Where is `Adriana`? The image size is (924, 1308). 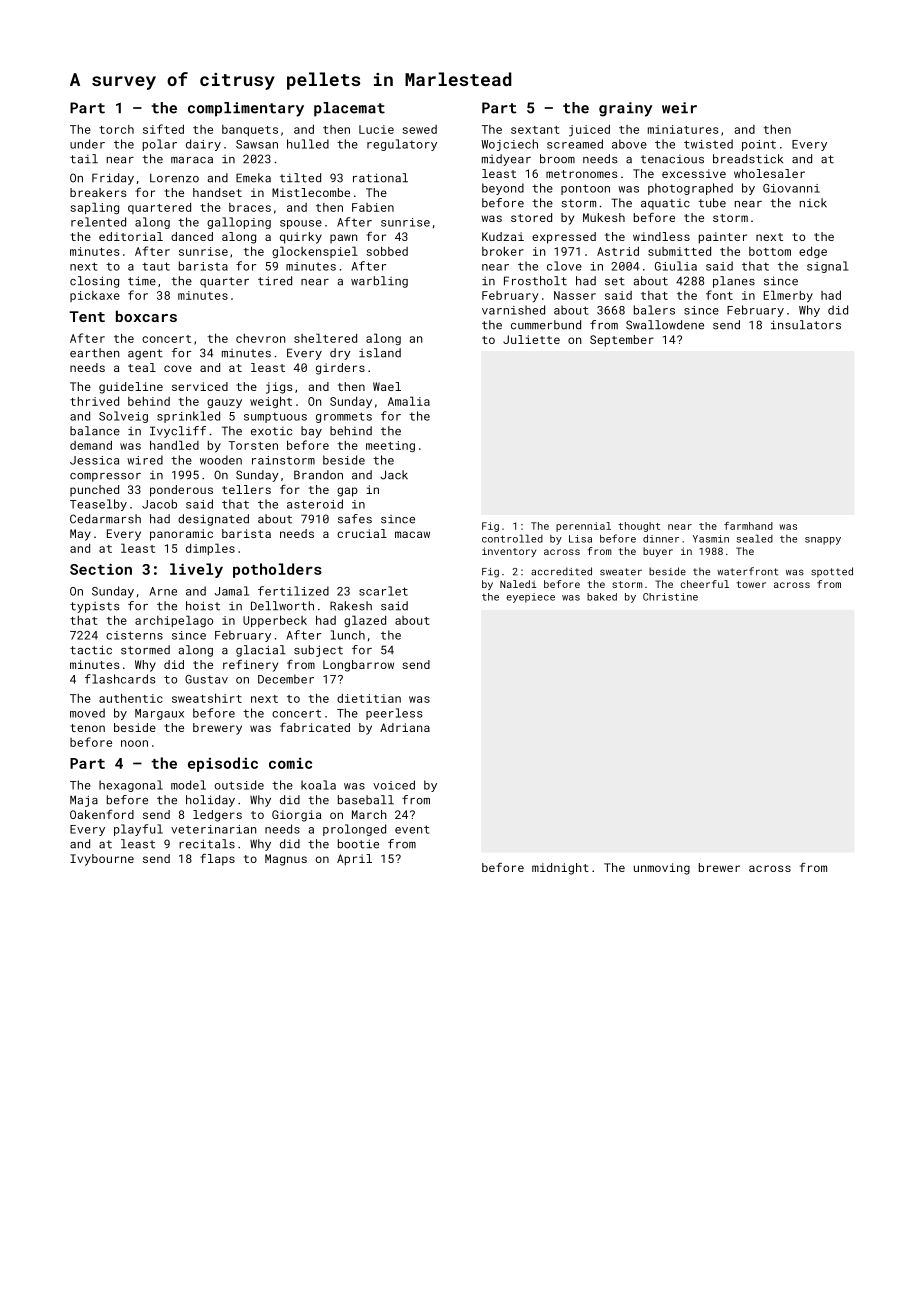
Adriana is located at coordinates (405, 727).
